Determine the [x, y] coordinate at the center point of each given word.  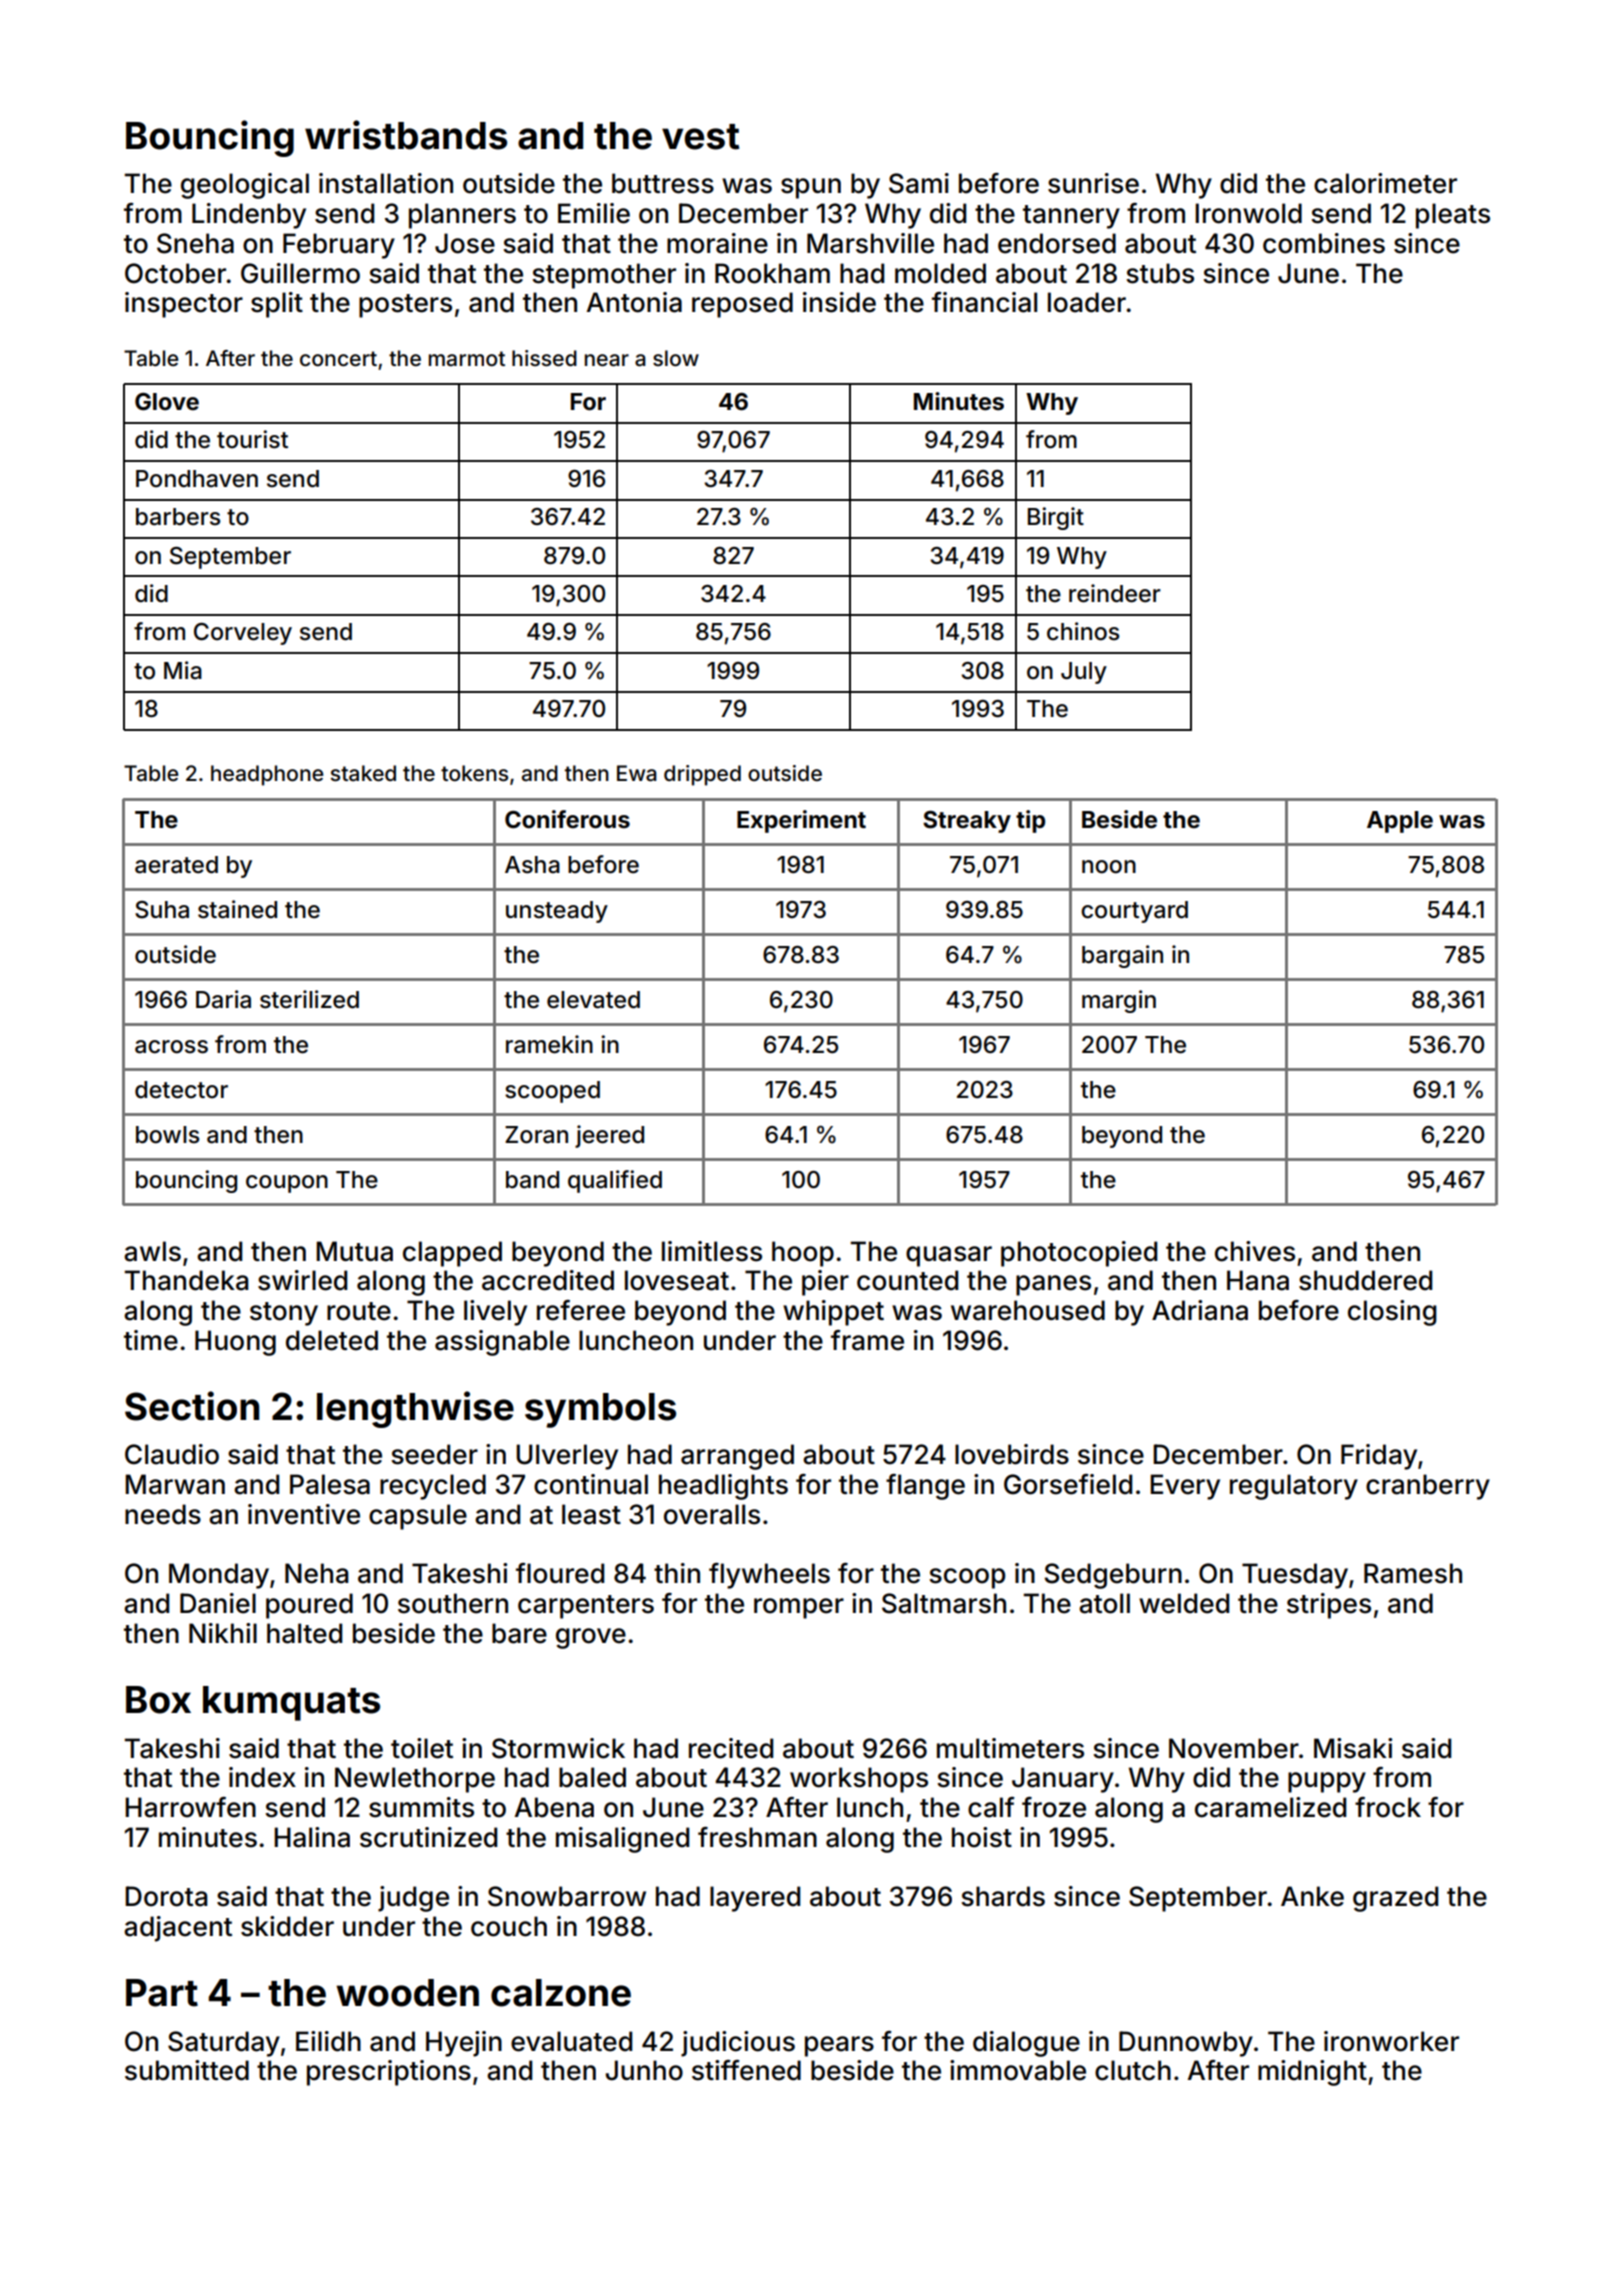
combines [1324, 243]
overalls [712, 1514]
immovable [1018, 2070]
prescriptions [389, 2073]
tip [1030, 821]
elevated [593, 1000]
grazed [1395, 1899]
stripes [1329, 1606]
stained [237, 909]
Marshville [870, 243]
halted [304, 1633]
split [277, 305]
